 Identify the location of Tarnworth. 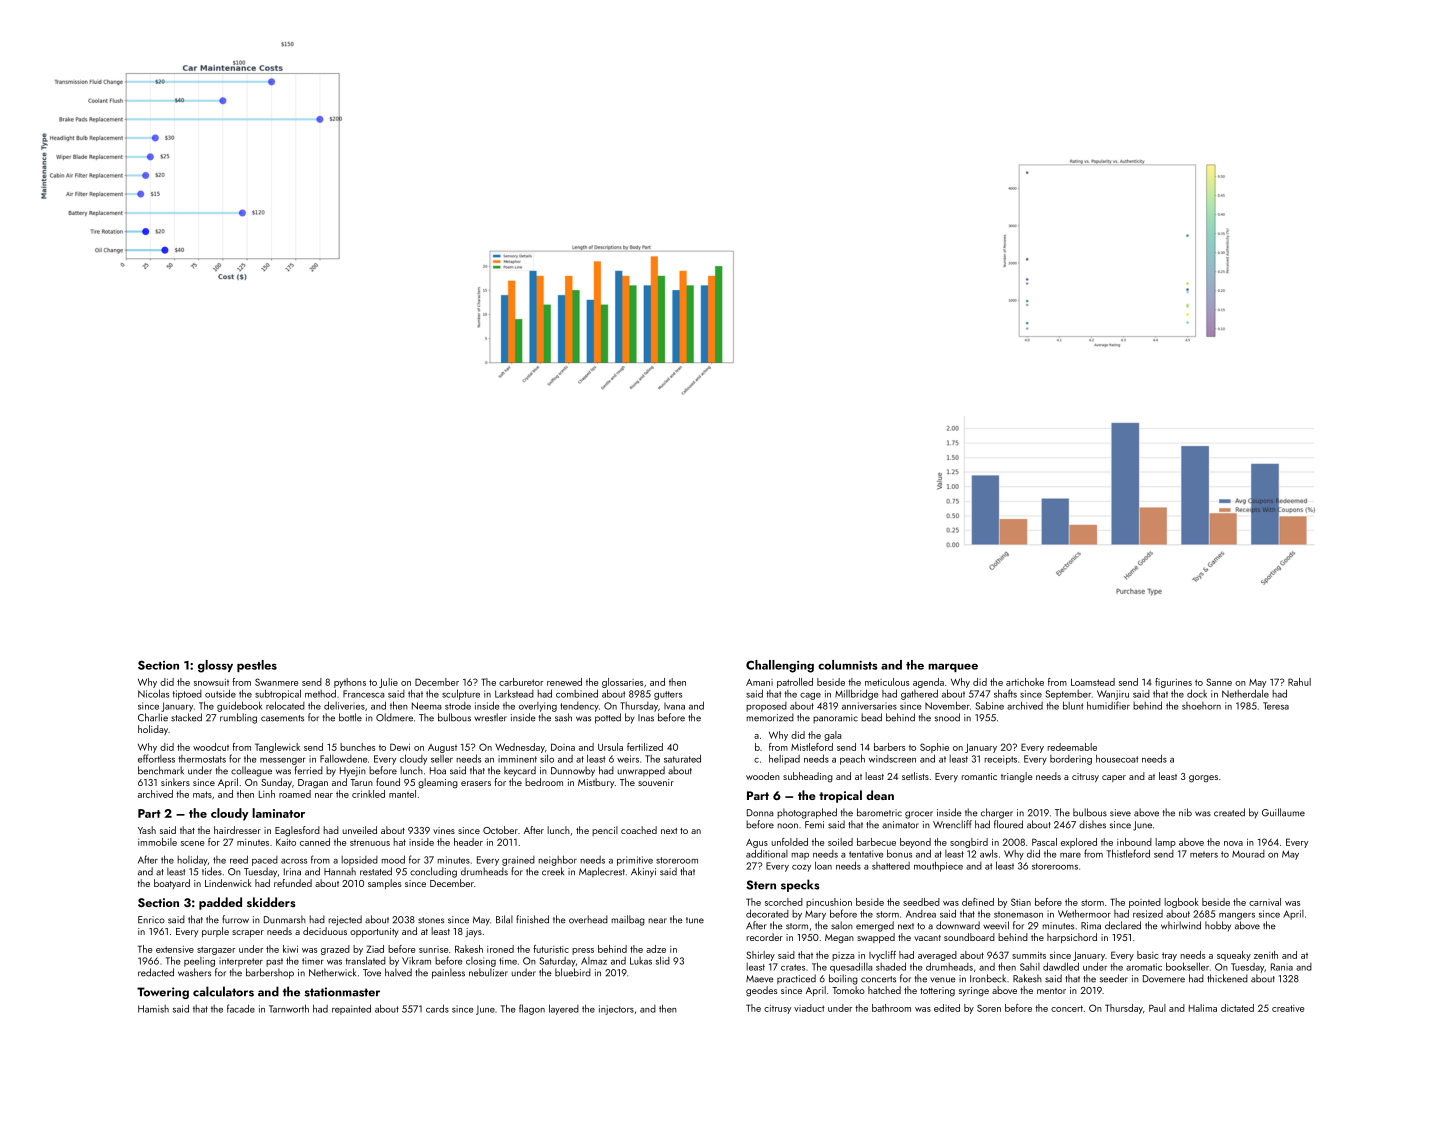
(289, 1008).
